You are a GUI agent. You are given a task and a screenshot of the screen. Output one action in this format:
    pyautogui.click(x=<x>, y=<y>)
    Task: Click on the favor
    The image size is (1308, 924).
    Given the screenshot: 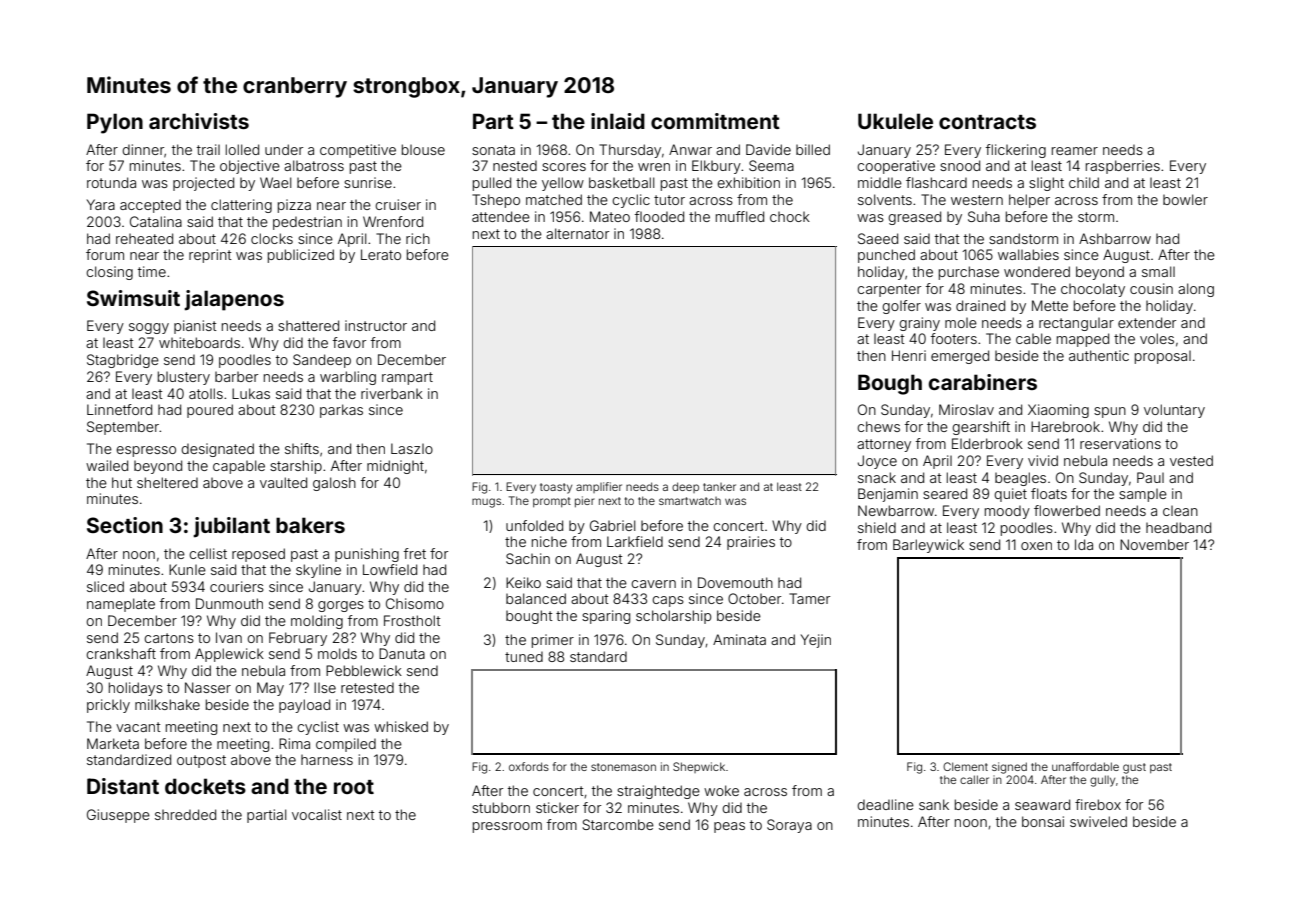 What is the action you would take?
    pyautogui.click(x=349, y=342)
